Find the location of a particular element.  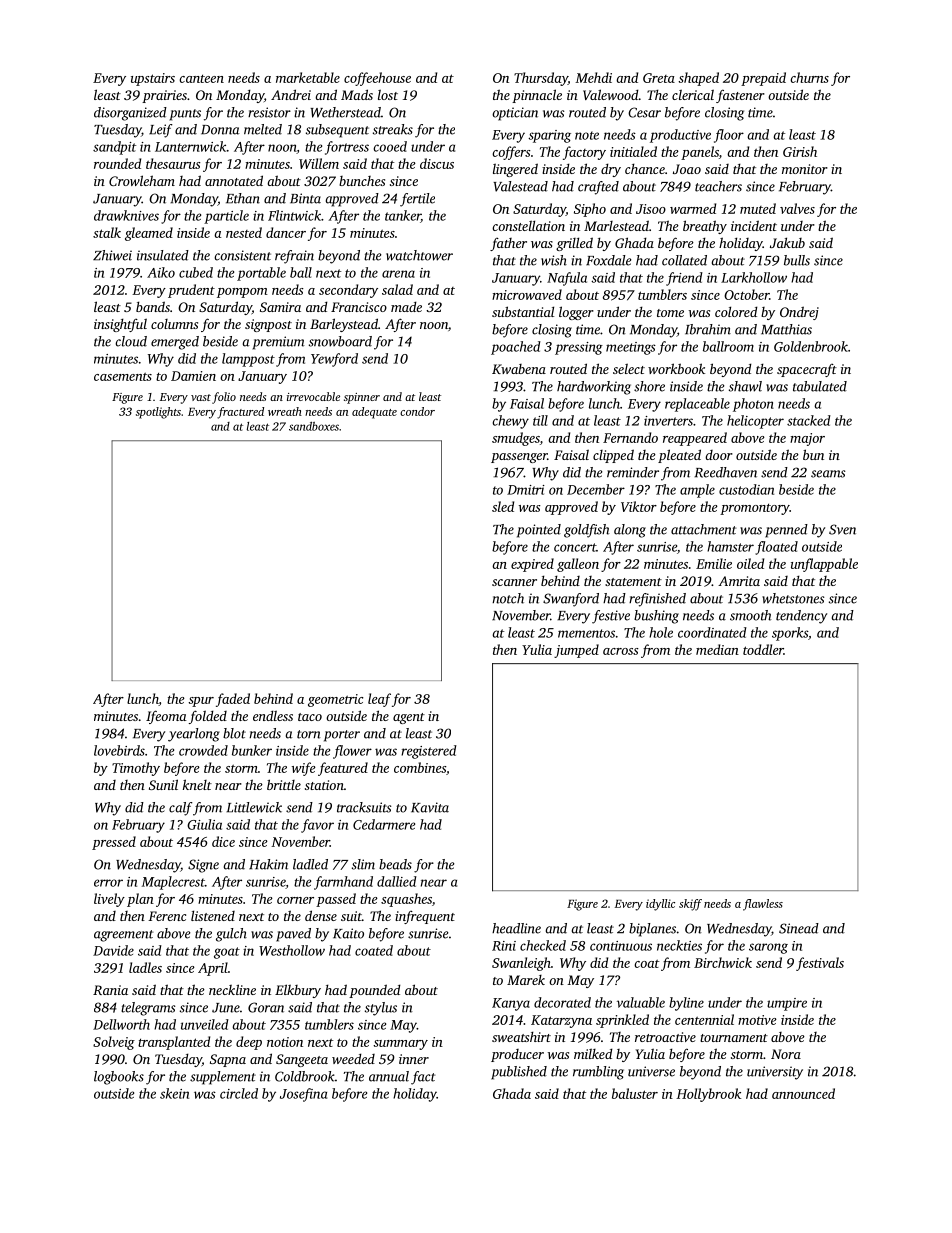

floor is located at coordinates (729, 136).
